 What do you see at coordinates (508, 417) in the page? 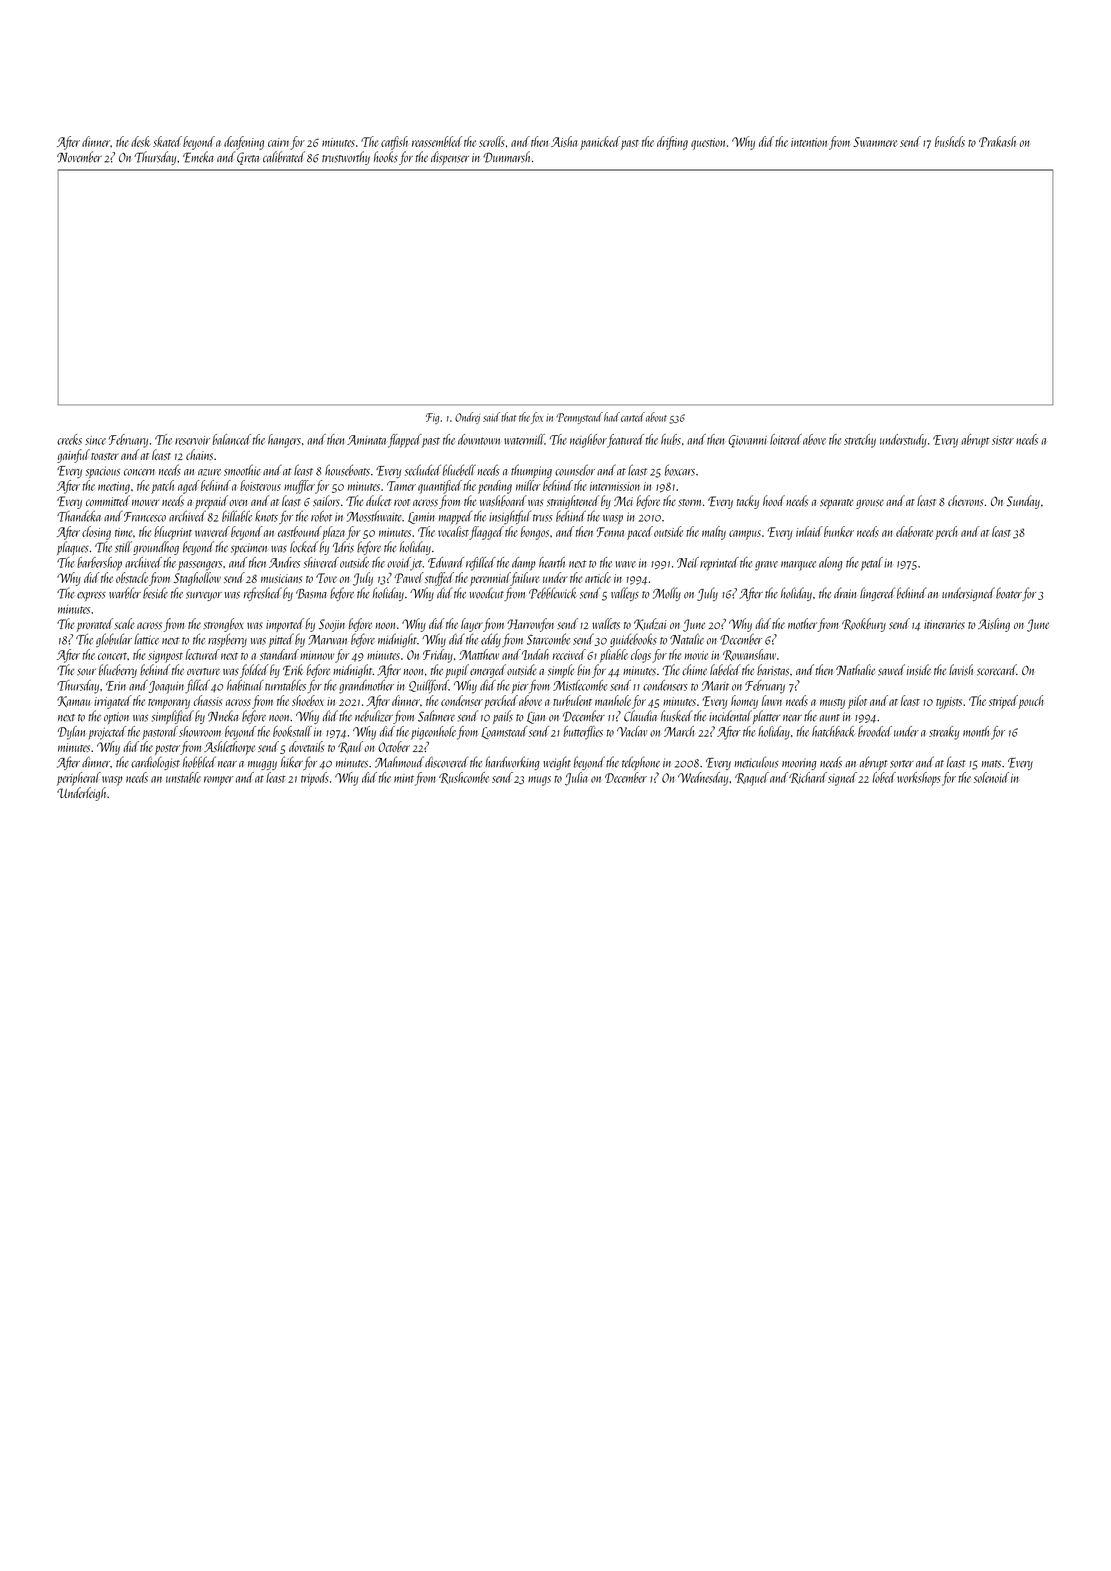
I see `that` at bounding box center [508, 417].
